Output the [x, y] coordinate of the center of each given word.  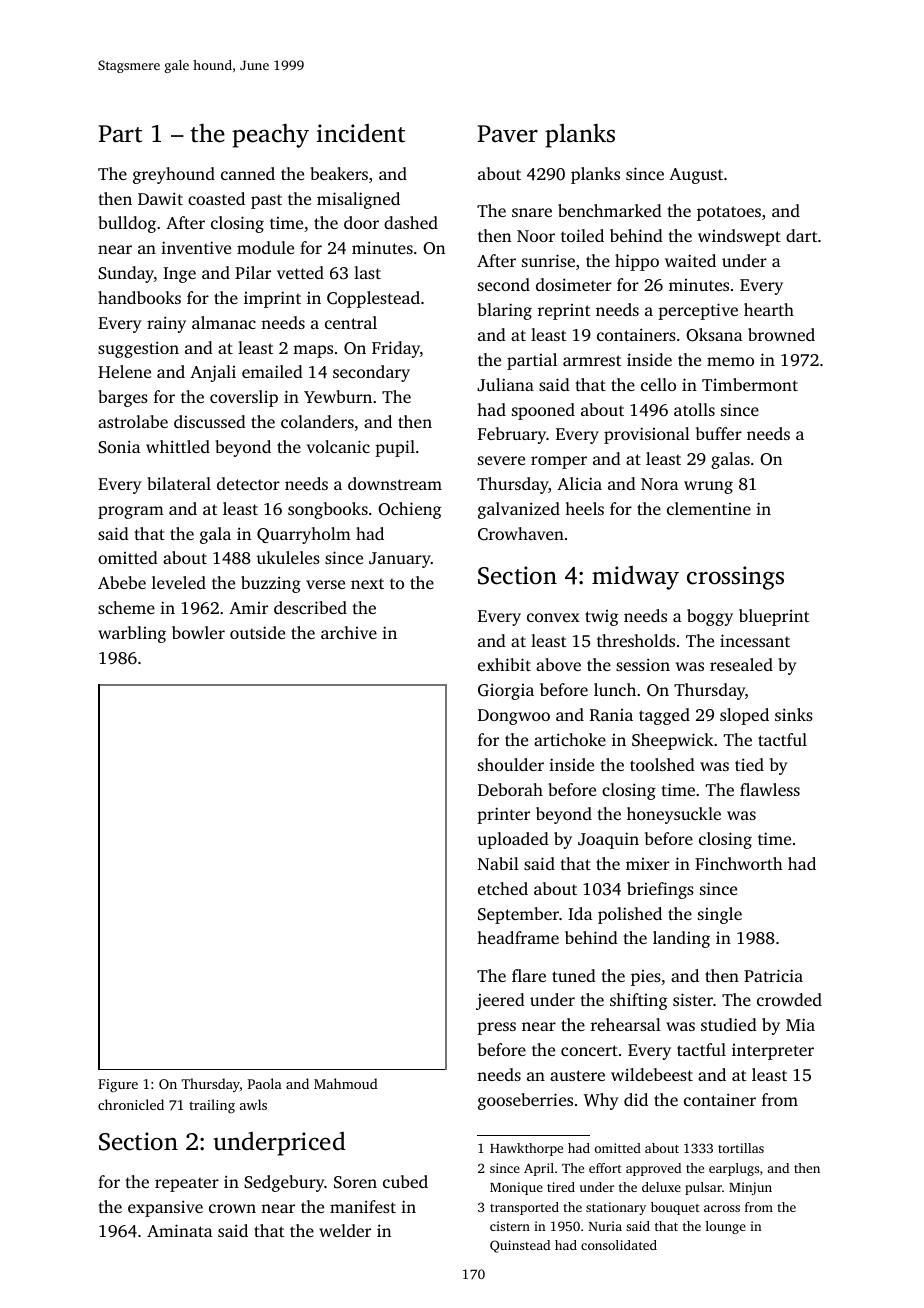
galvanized [519, 510]
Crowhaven [521, 534]
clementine [709, 508]
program [131, 512]
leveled [179, 582]
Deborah [510, 789]
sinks [794, 714]
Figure [118, 1085]
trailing [212, 1106]
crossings [735, 578]
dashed [411, 222]
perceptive [698, 311]
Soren [355, 1182]
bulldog [127, 224]
